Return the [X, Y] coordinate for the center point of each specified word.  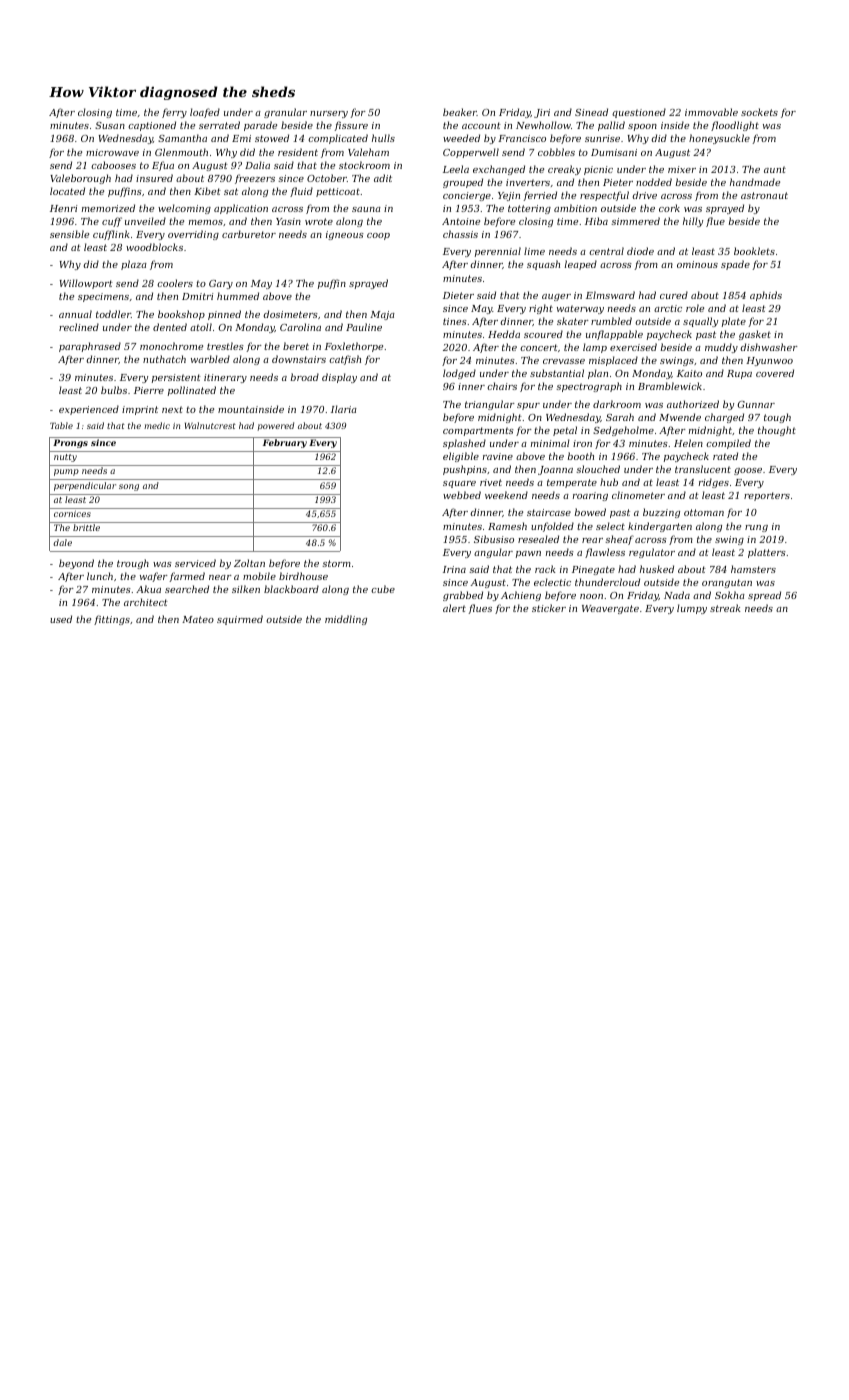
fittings [112, 620]
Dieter [458, 295]
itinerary [225, 378]
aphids [766, 296]
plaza [134, 265]
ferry [174, 113]
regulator [652, 553]
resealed [538, 539]
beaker [460, 112]
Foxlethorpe [354, 347]
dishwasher [769, 347]
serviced [195, 563]
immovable [711, 112]
